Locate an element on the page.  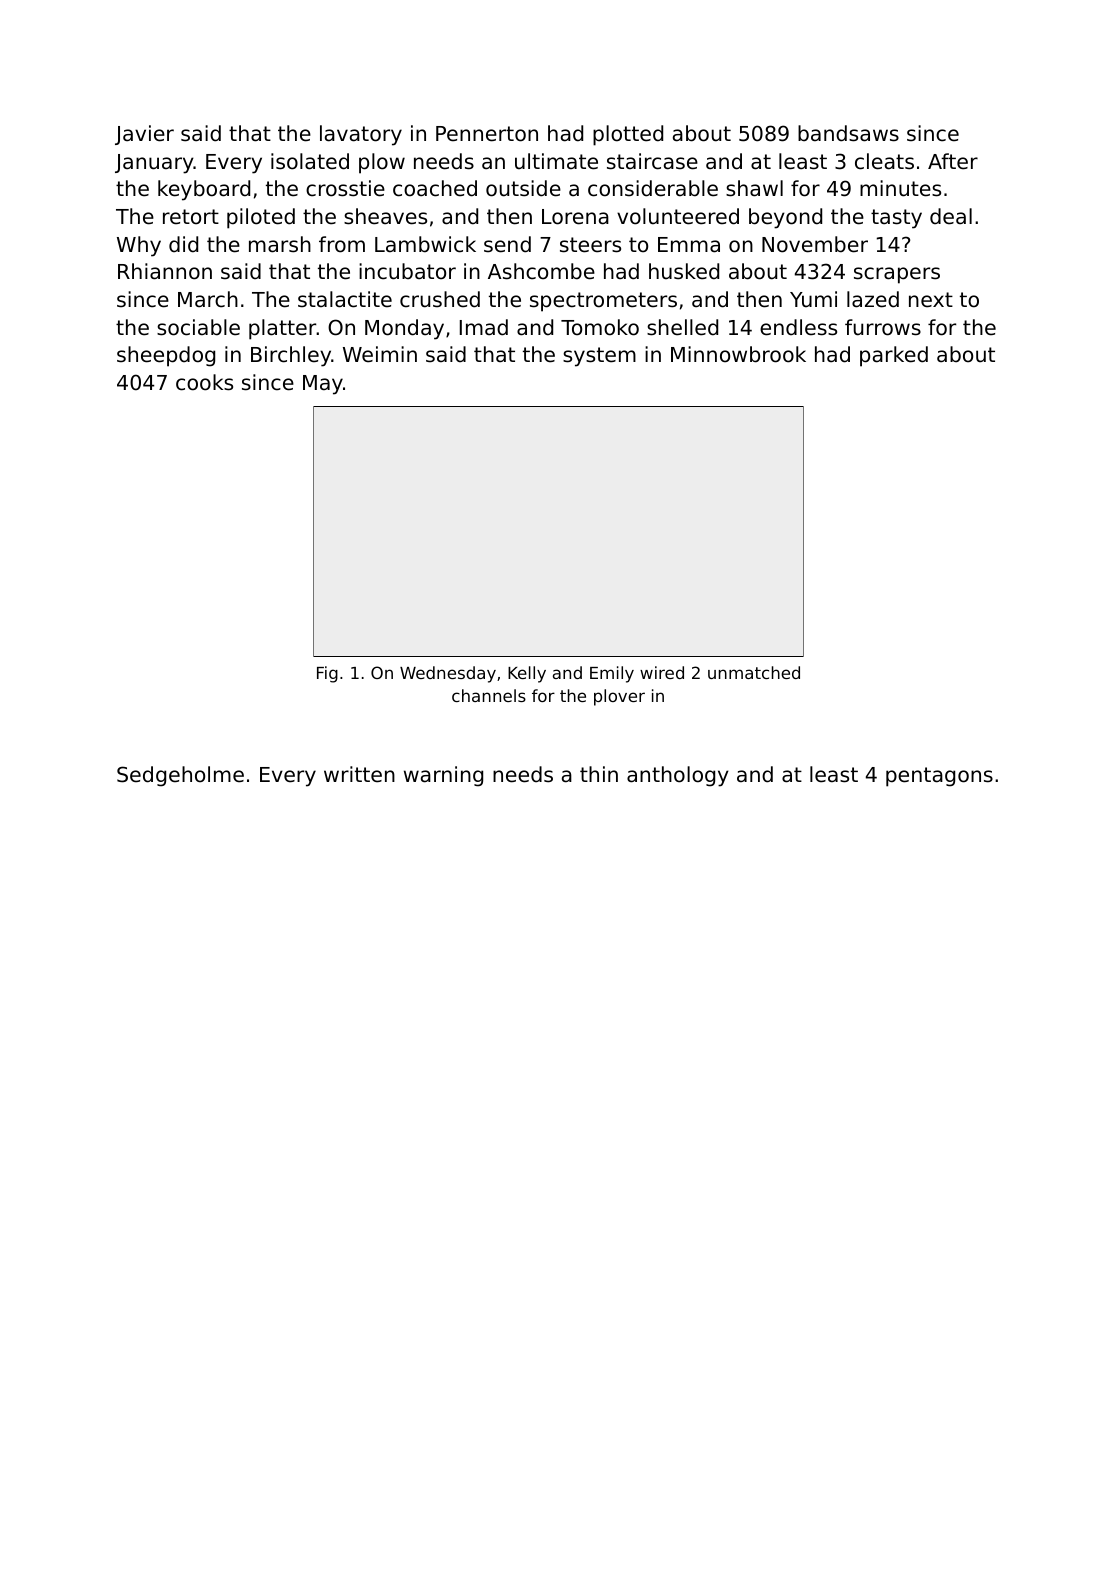
May is located at coordinates (323, 385).
